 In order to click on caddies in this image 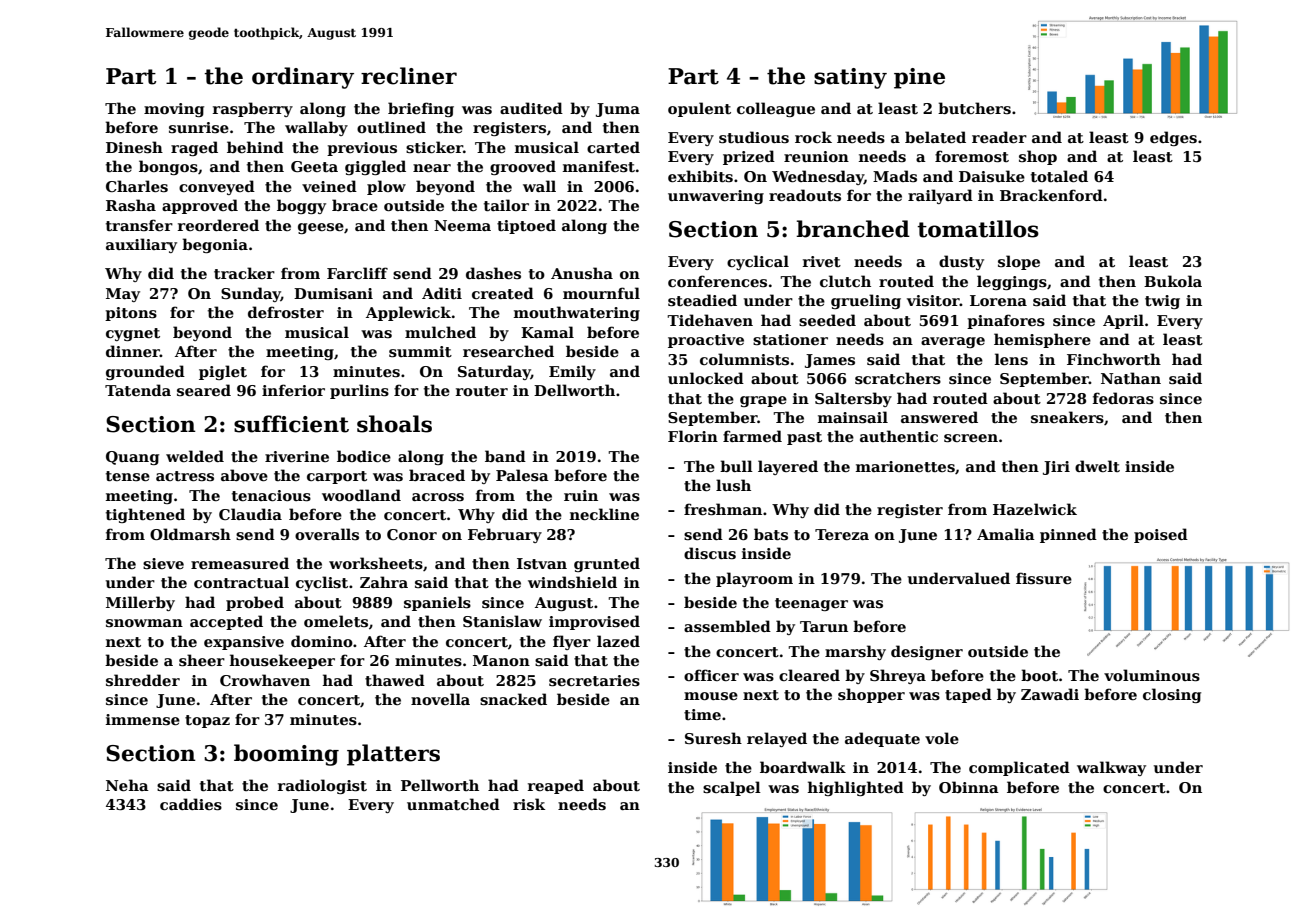, I will do `click(191, 804)`.
